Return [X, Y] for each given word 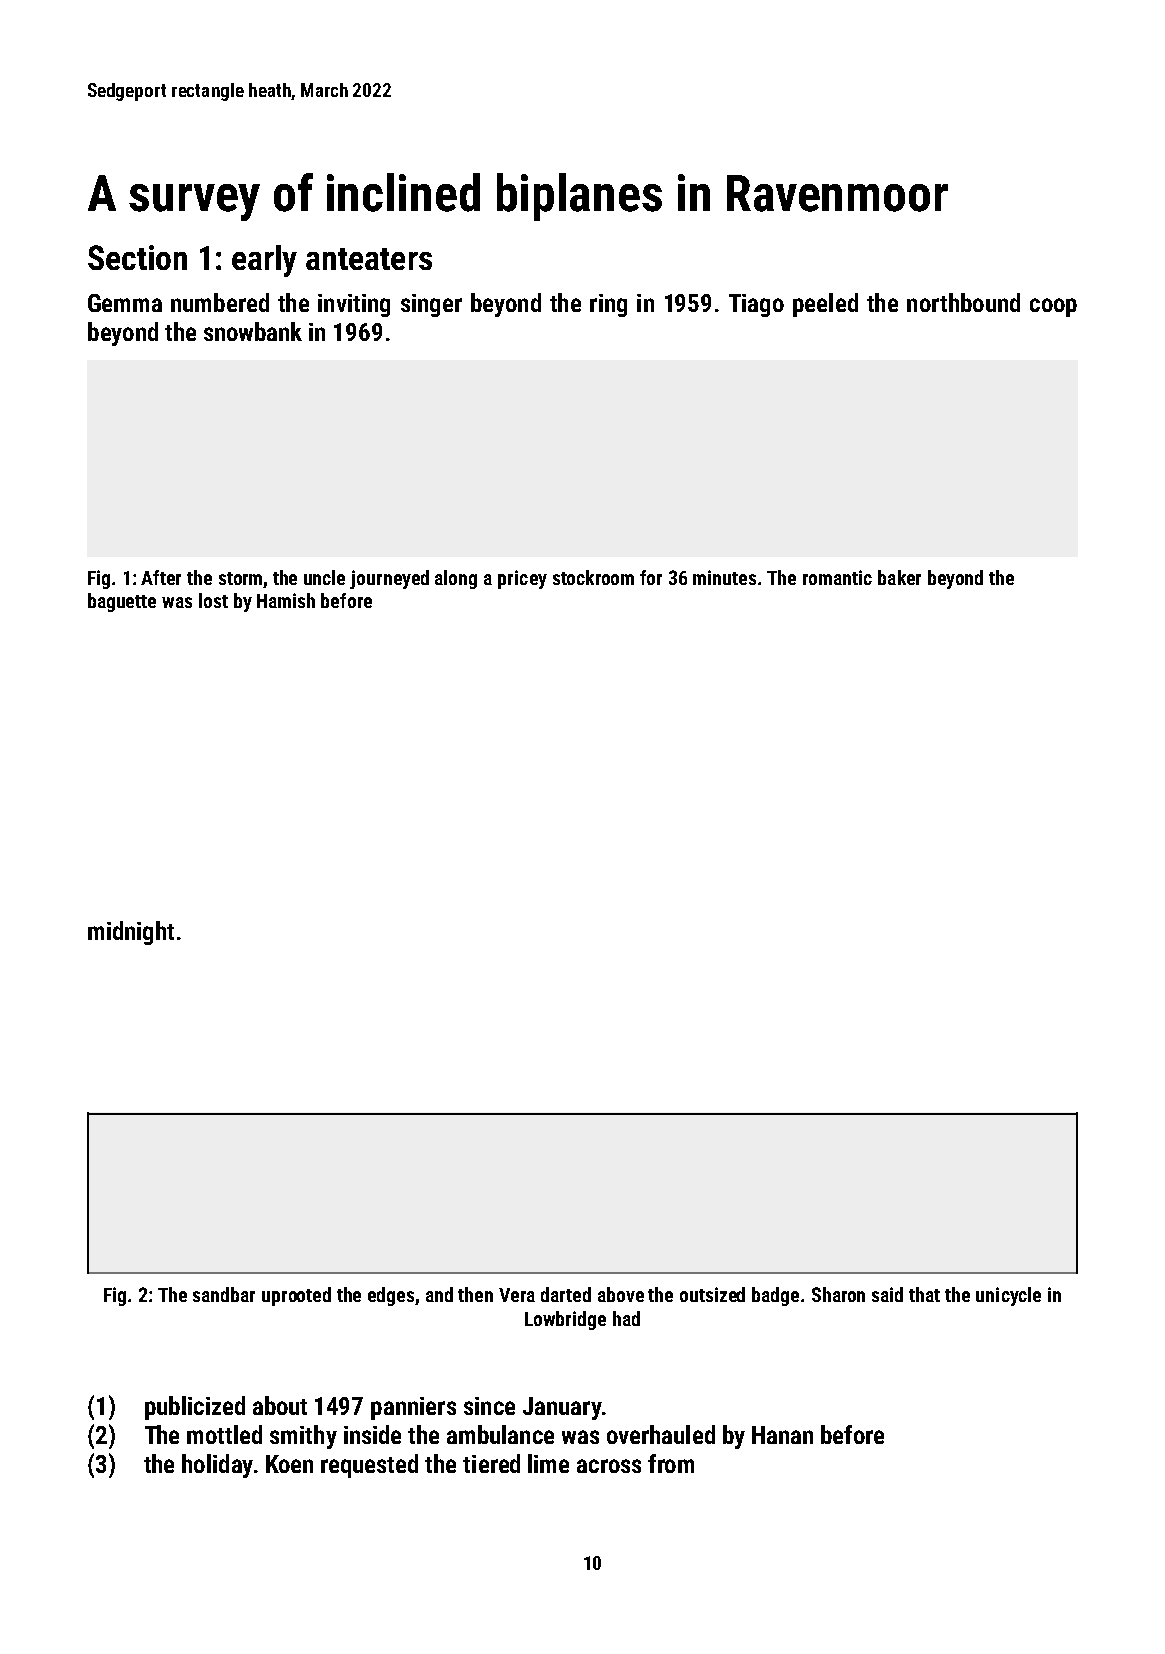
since [489, 1406]
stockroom [593, 577]
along [456, 579]
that [924, 1294]
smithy [303, 1437]
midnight [131, 933]
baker [899, 577]
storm [241, 580]
